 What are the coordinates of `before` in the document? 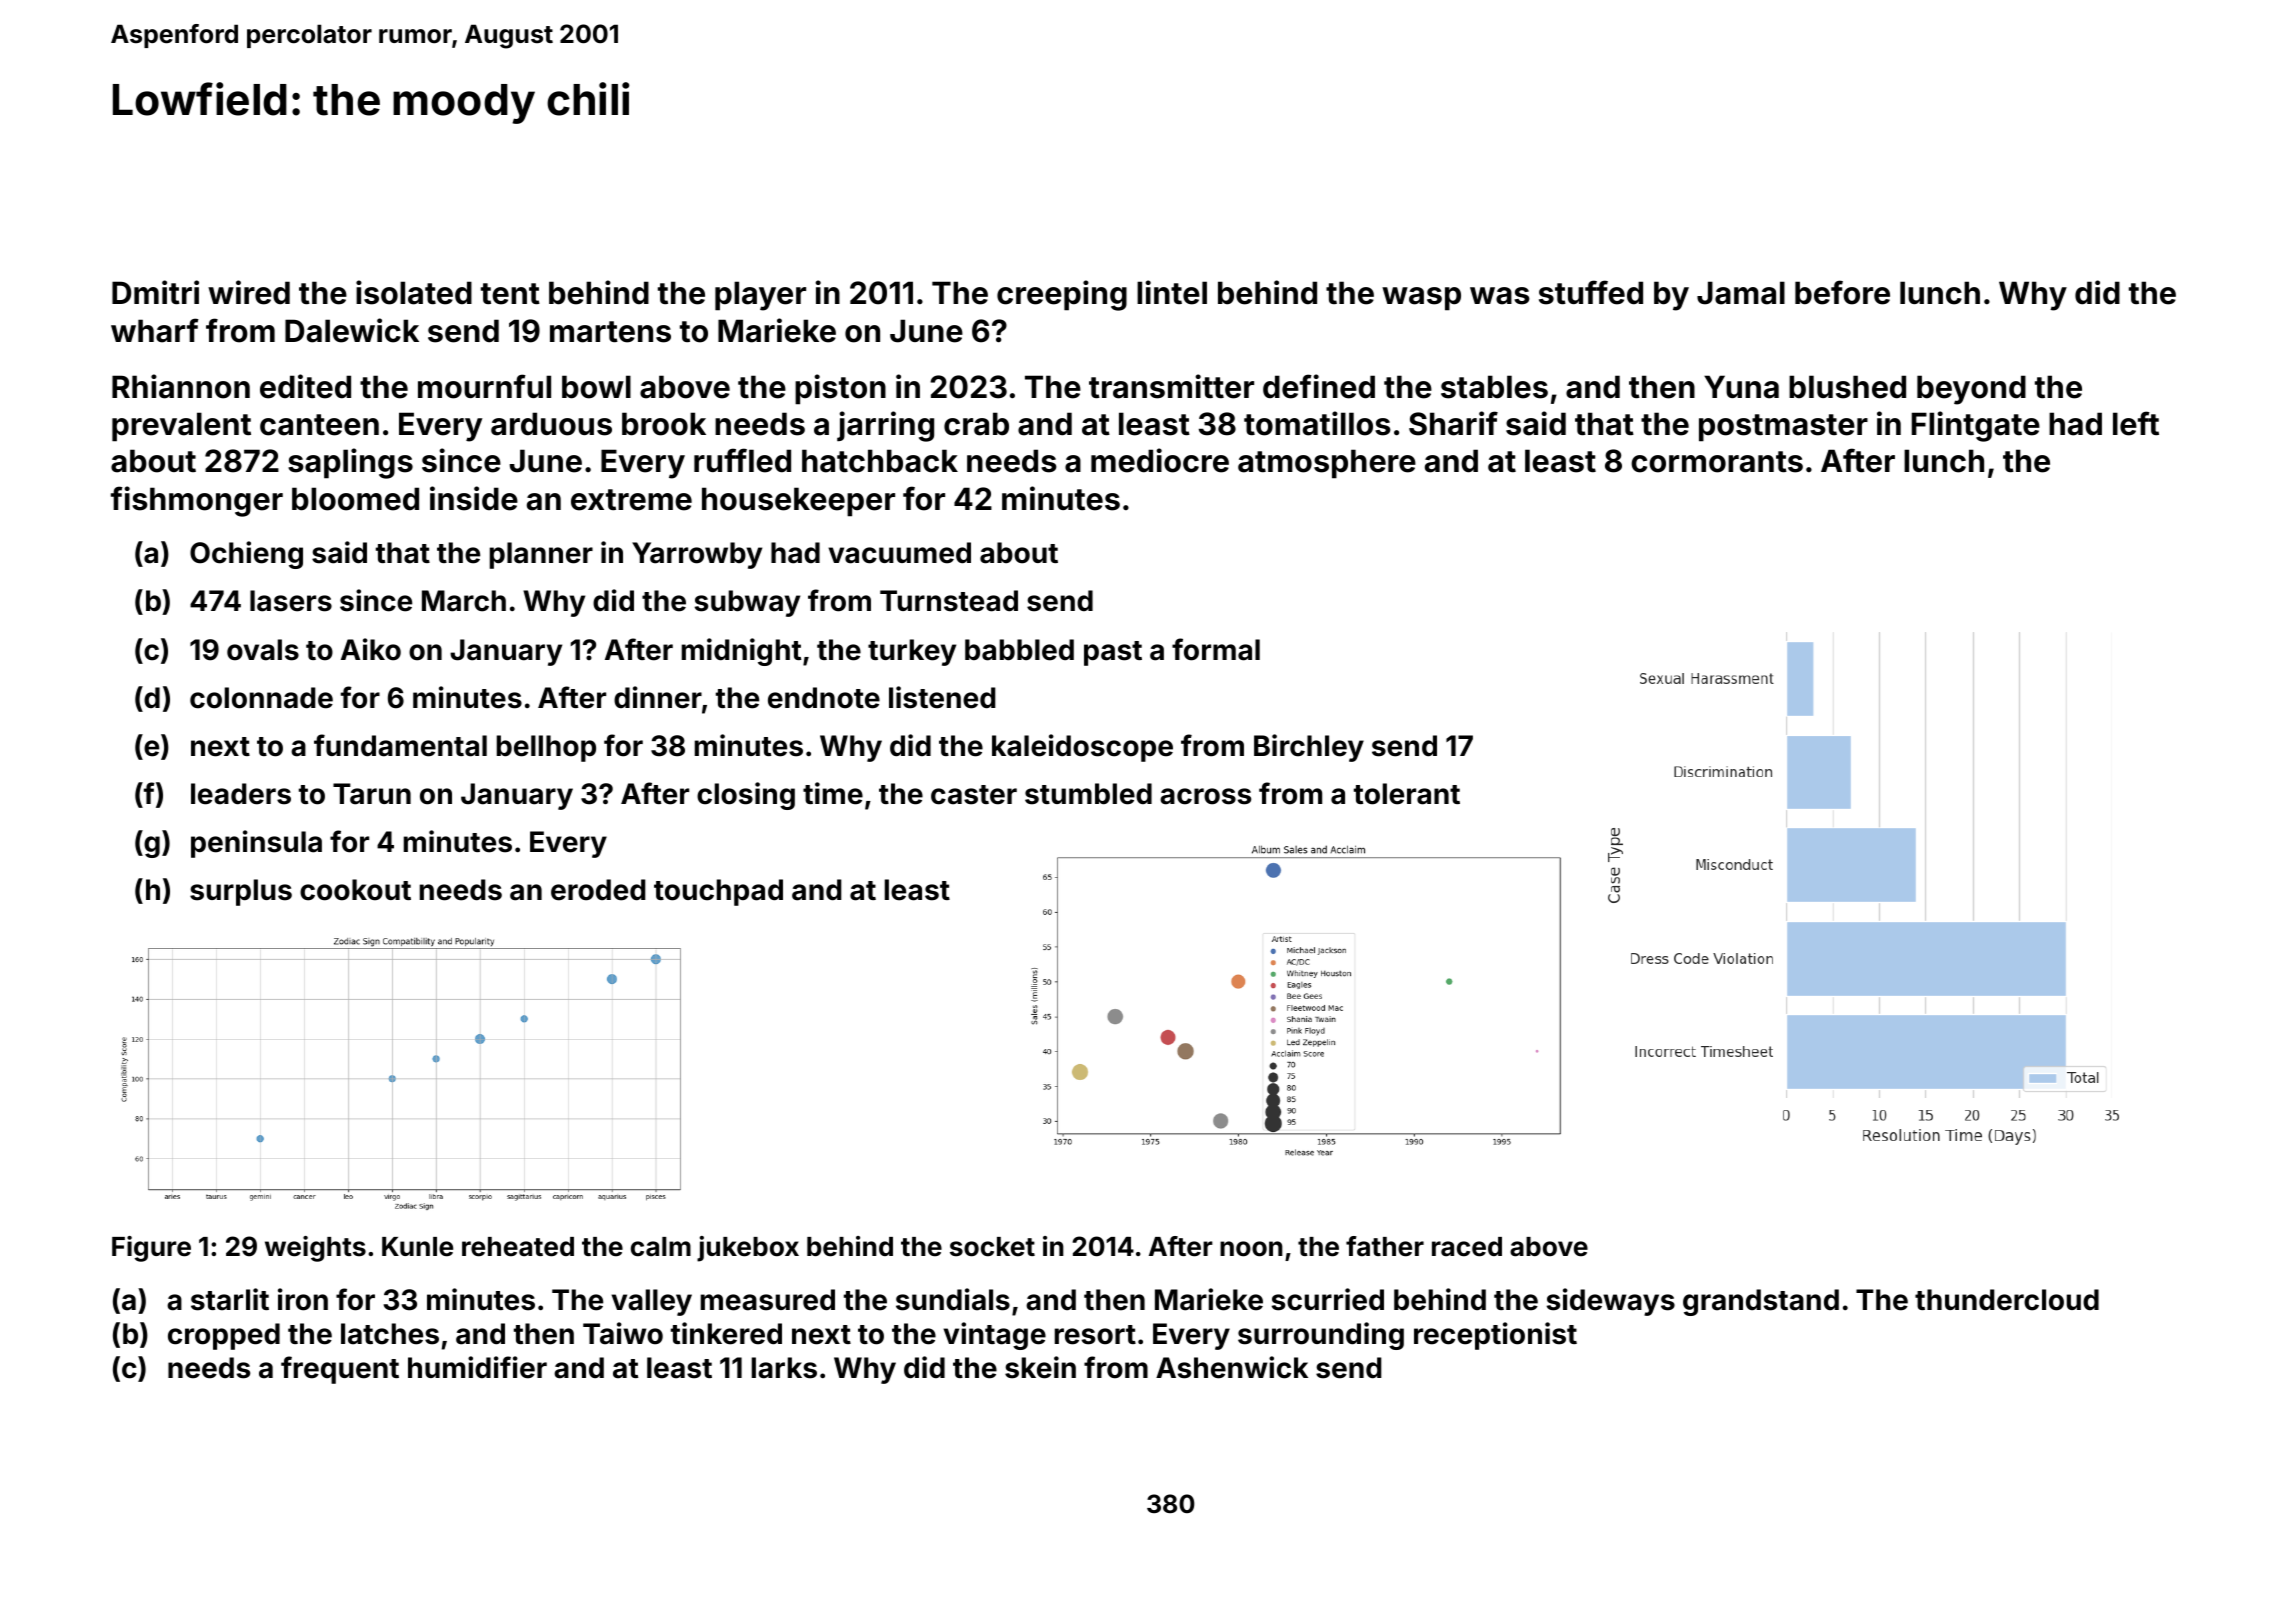 It's located at (1842, 292).
